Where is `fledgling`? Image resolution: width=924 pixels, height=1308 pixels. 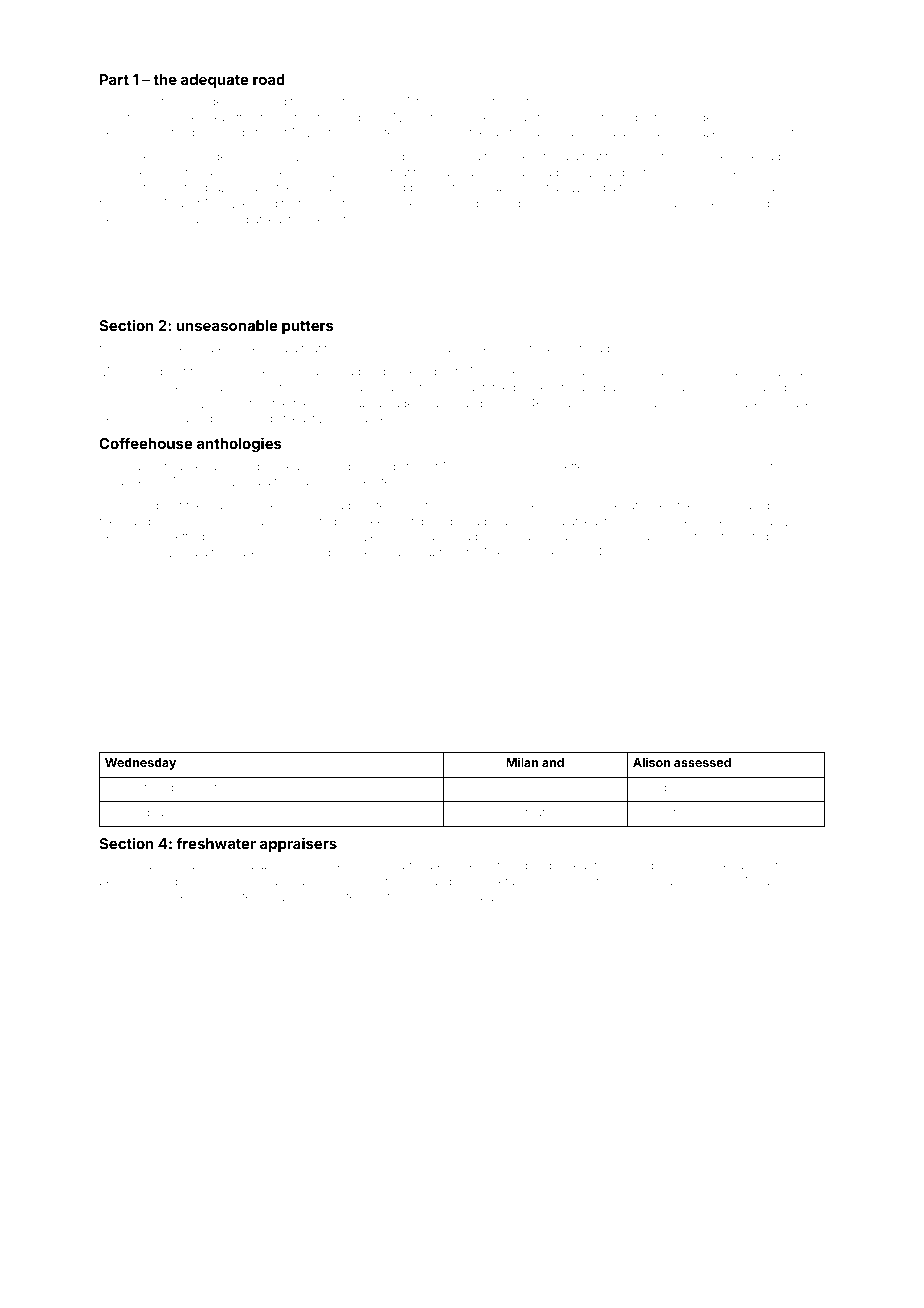 fledgling is located at coordinates (192, 388).
